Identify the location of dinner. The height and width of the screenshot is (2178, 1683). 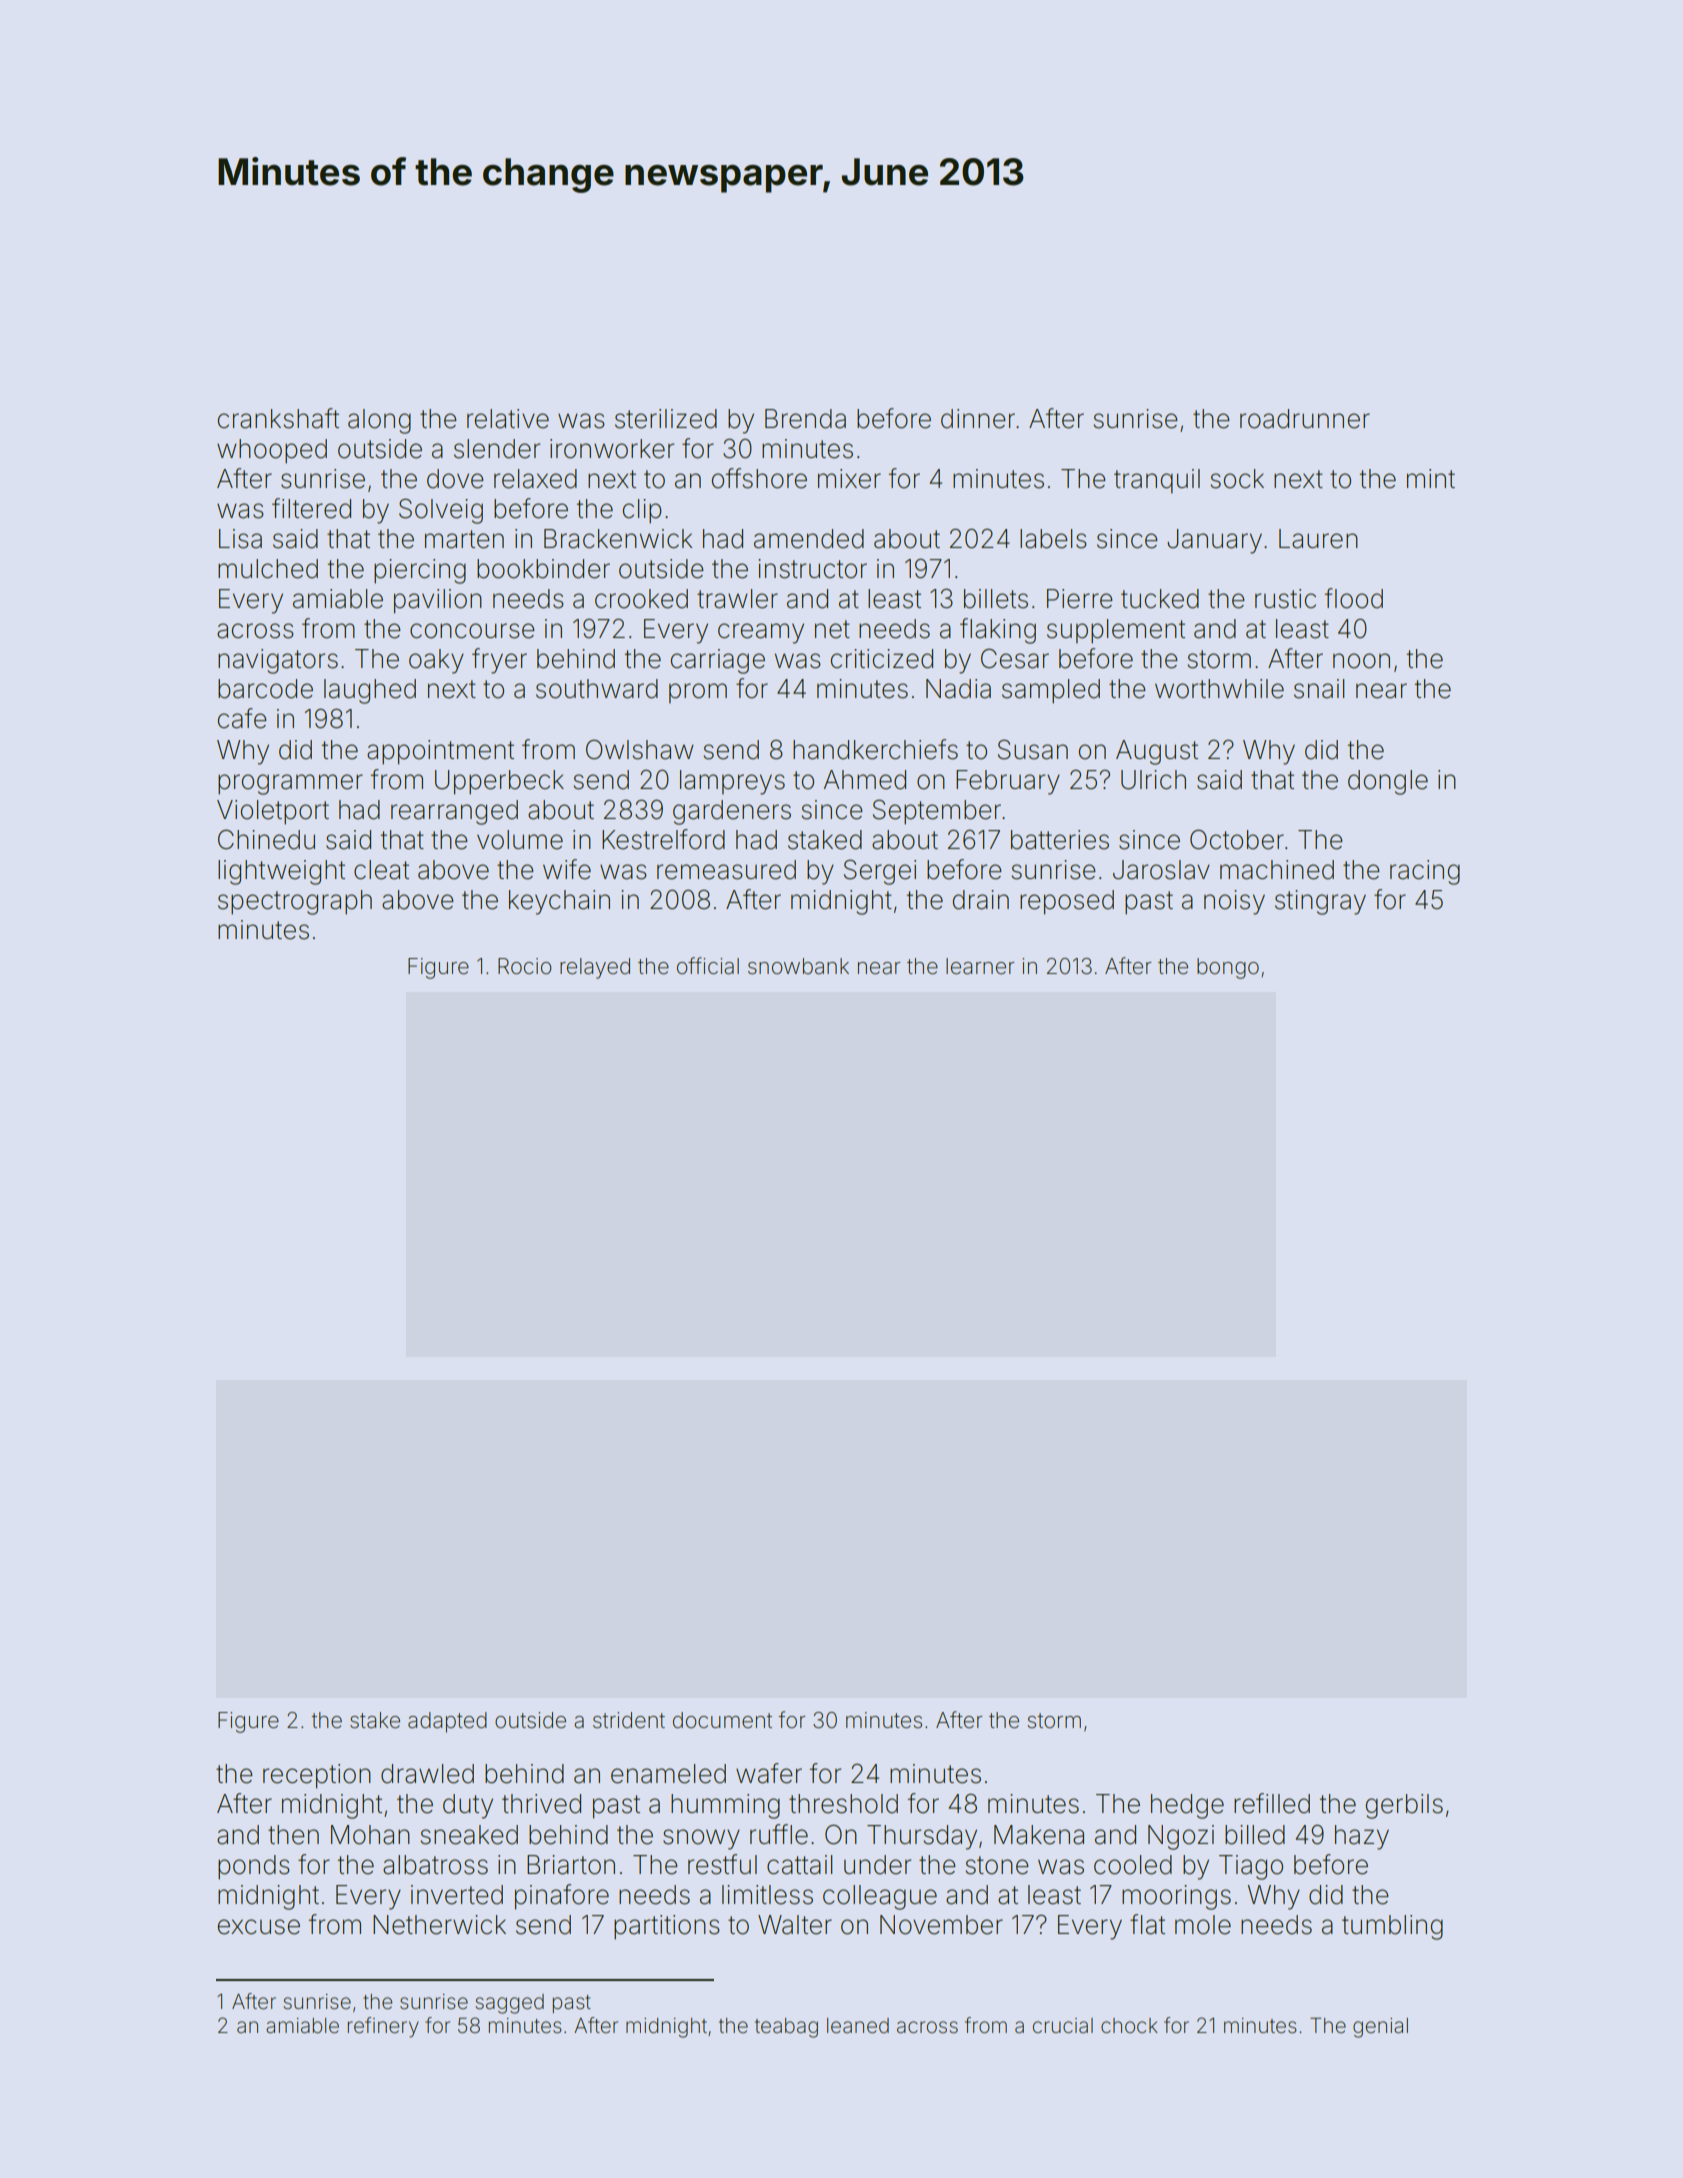
(978, 419).
